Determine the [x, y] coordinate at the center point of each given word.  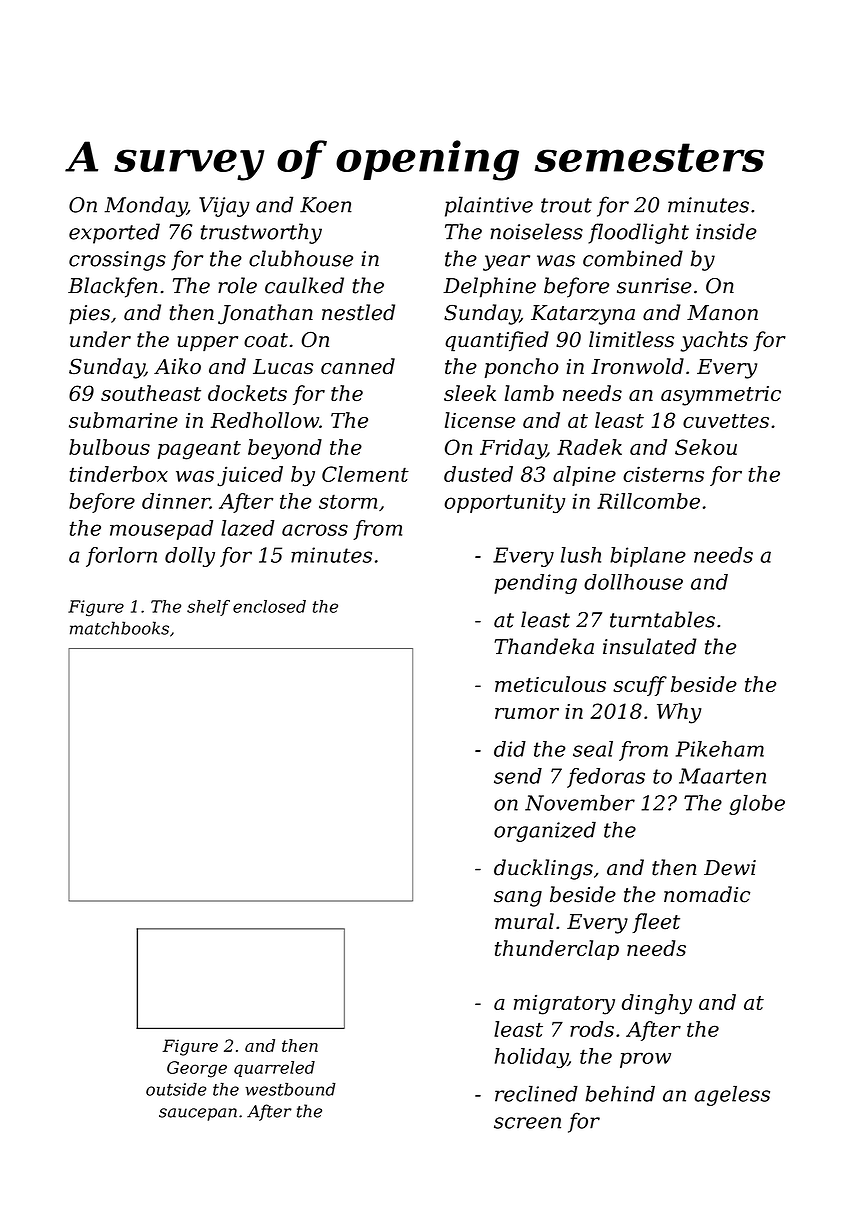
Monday [146, 206]
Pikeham [720, 749]
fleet [656, 923]
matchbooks [119, 628]
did [510, 749]
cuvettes [726, 421]
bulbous [109, 447]
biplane [648, 557]
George [197, 1069]
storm [348, 501]
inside [726, 231]
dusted [478, 474]
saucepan [198, 1114]
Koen [326, 205]
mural [524, 921]
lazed [248, 528]
